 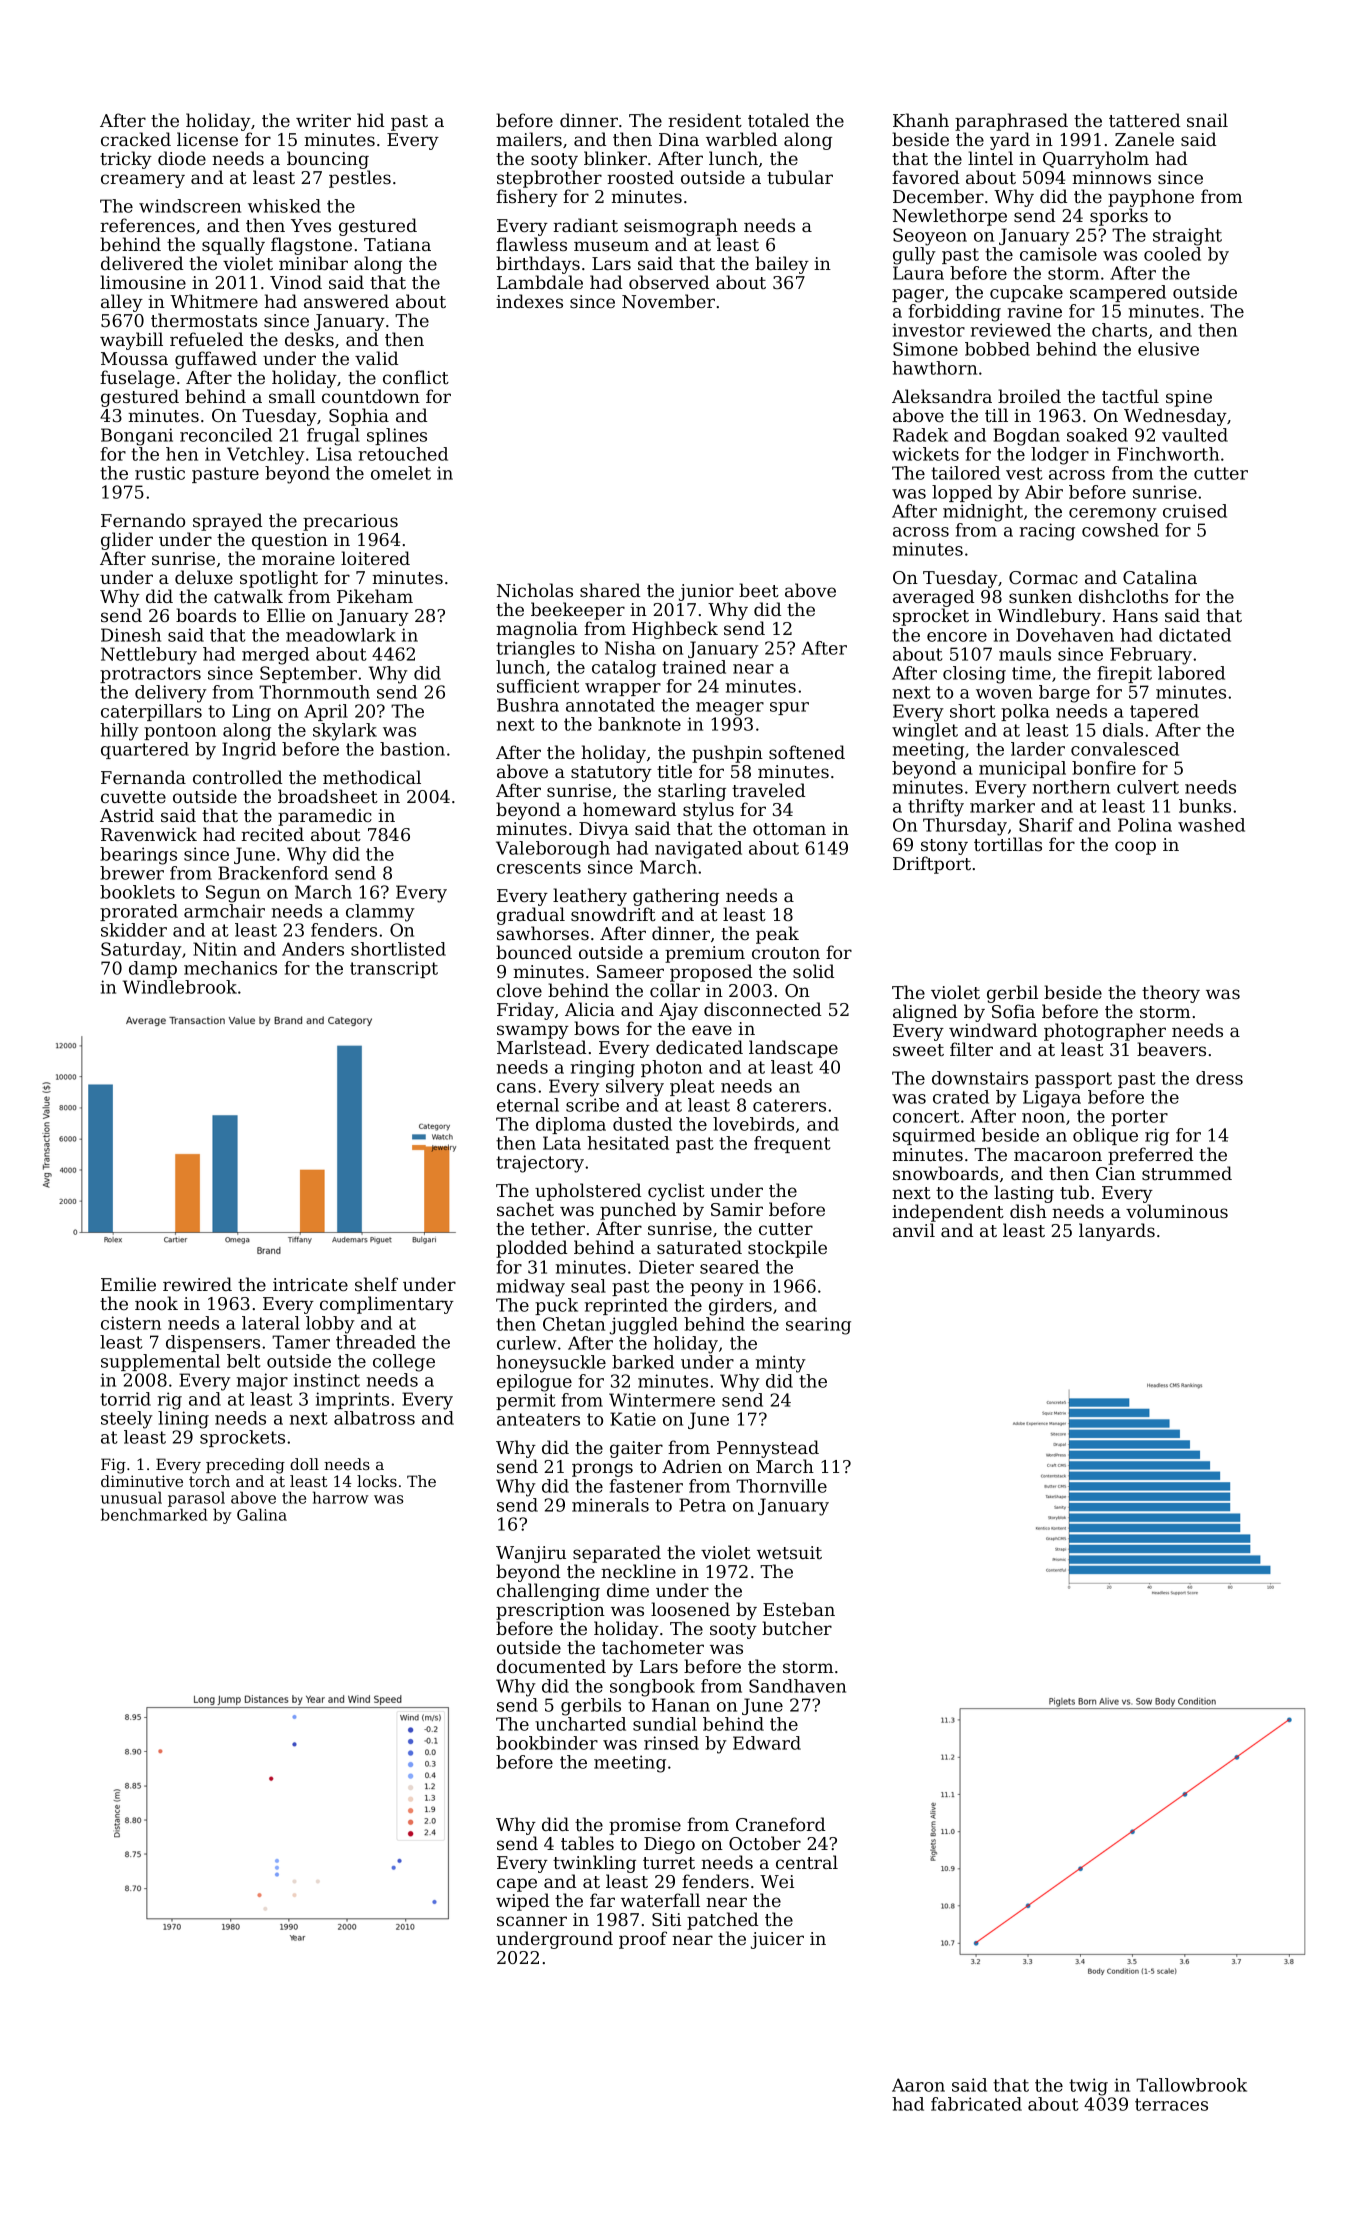 What do you see at coordinates (1177, 1211) in the document?
I see `voluminous` at bounding box center [1177, 1211].
